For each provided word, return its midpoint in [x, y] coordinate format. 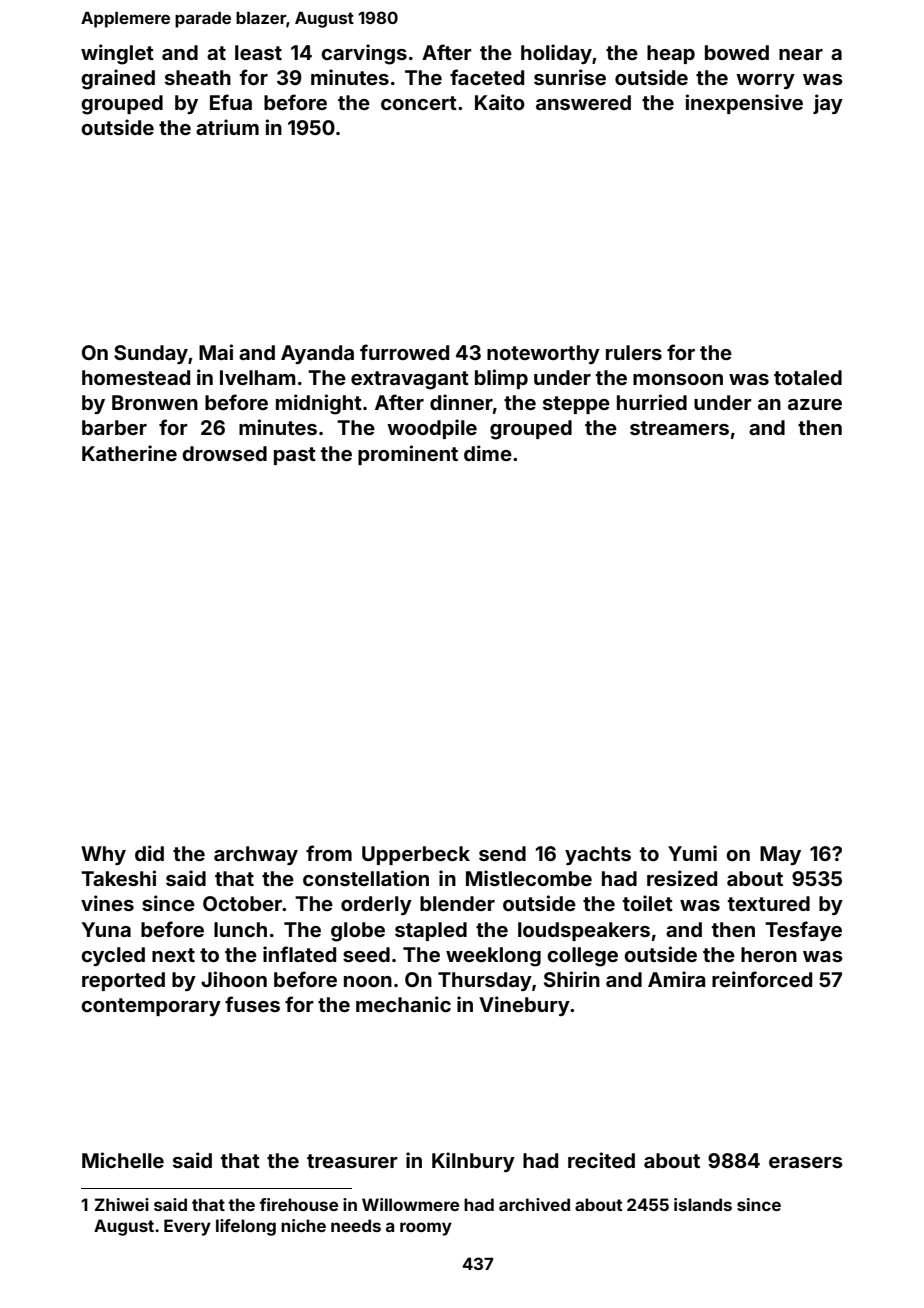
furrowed [404, 352]
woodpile [432, 429]
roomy [426, 1229]
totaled [808, 377]
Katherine [129, 453]
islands [703, 1204]
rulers [634, 352]
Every [187, 1227]
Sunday [151, 354]
